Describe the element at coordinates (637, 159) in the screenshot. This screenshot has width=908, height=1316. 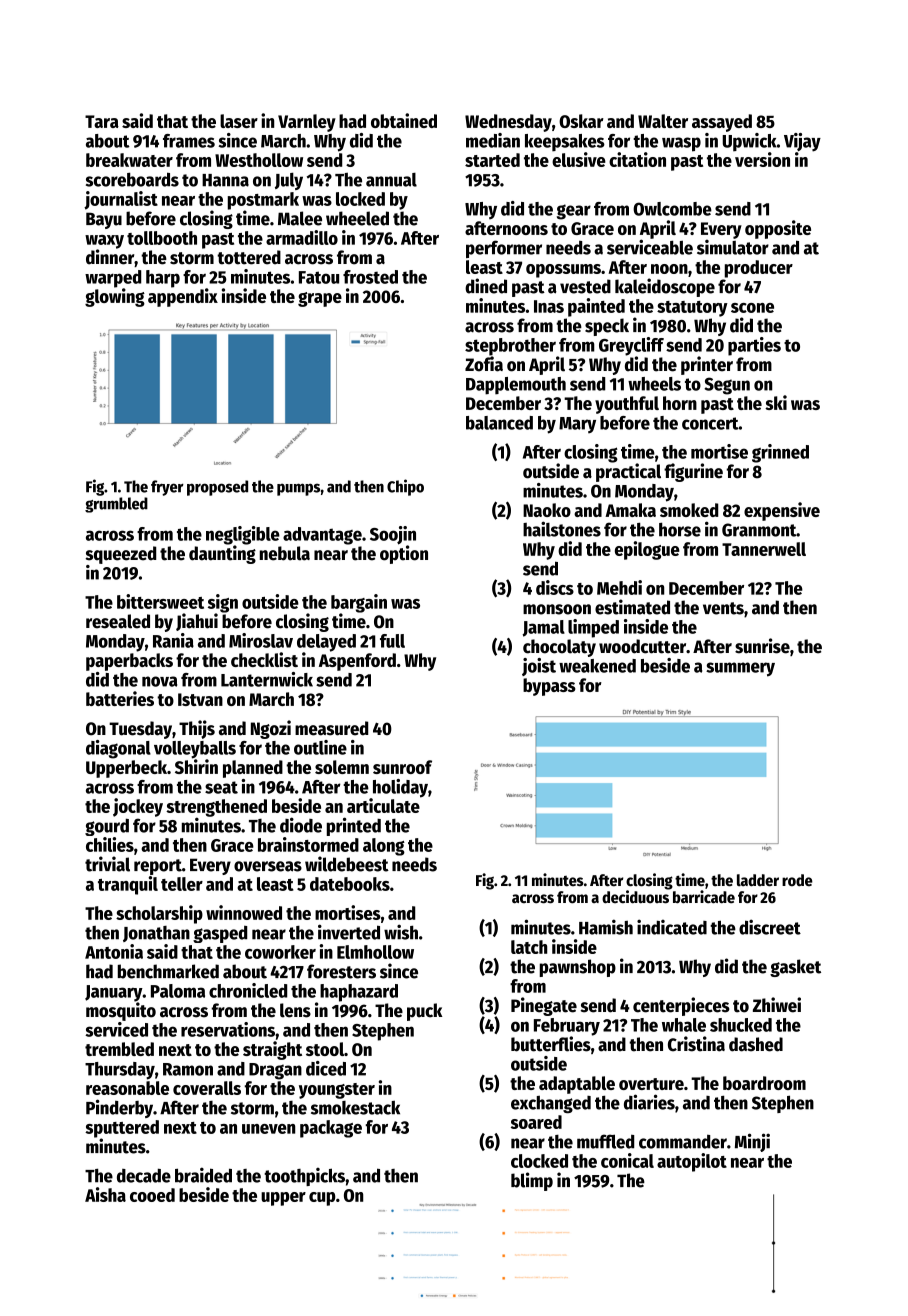
I see `citation` at that location.
